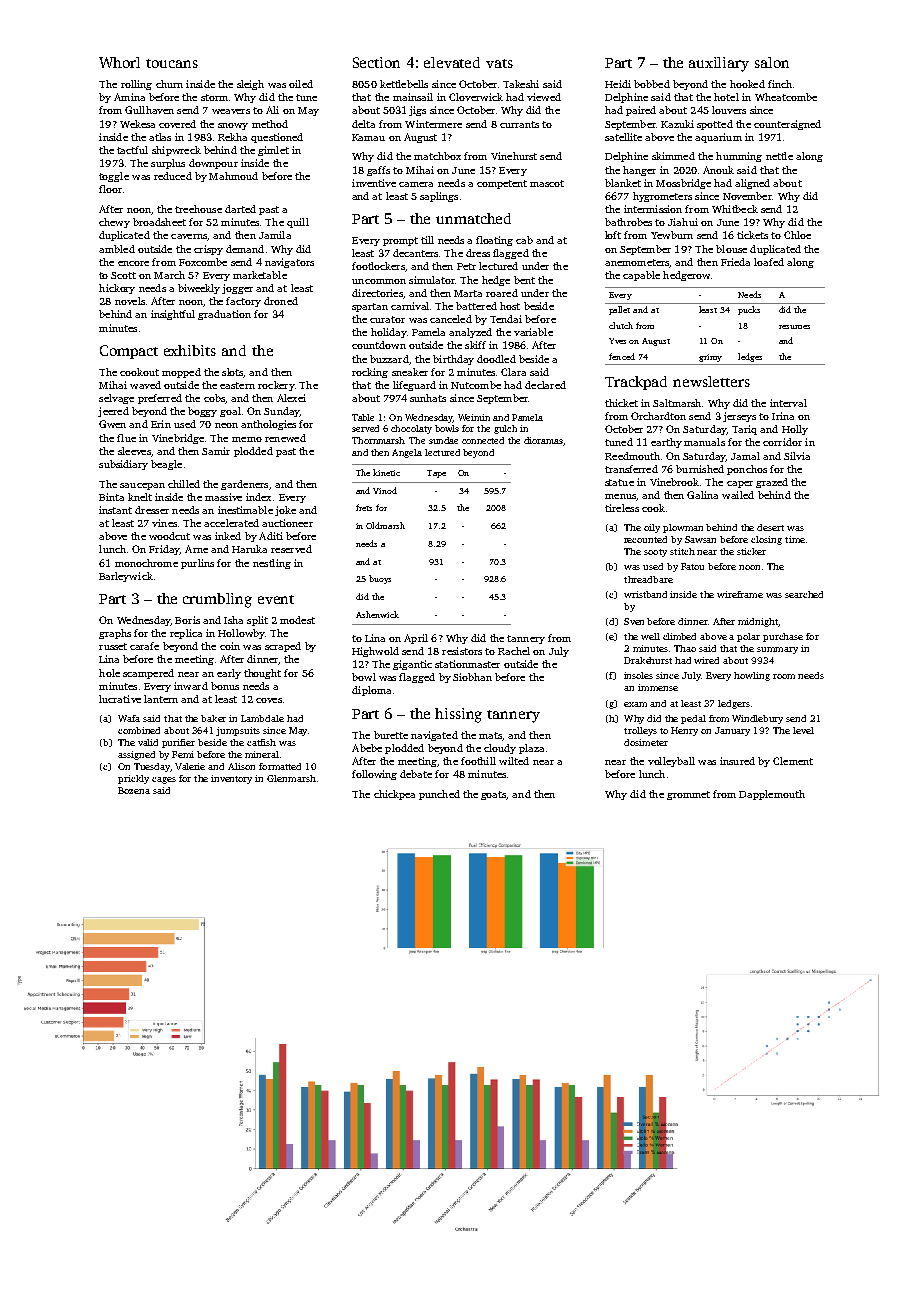 This image has height=1308, width=924. What do you see at coordinates (385, 490) in the image?
I see `Vinod` at bounding box center [385, 490].
